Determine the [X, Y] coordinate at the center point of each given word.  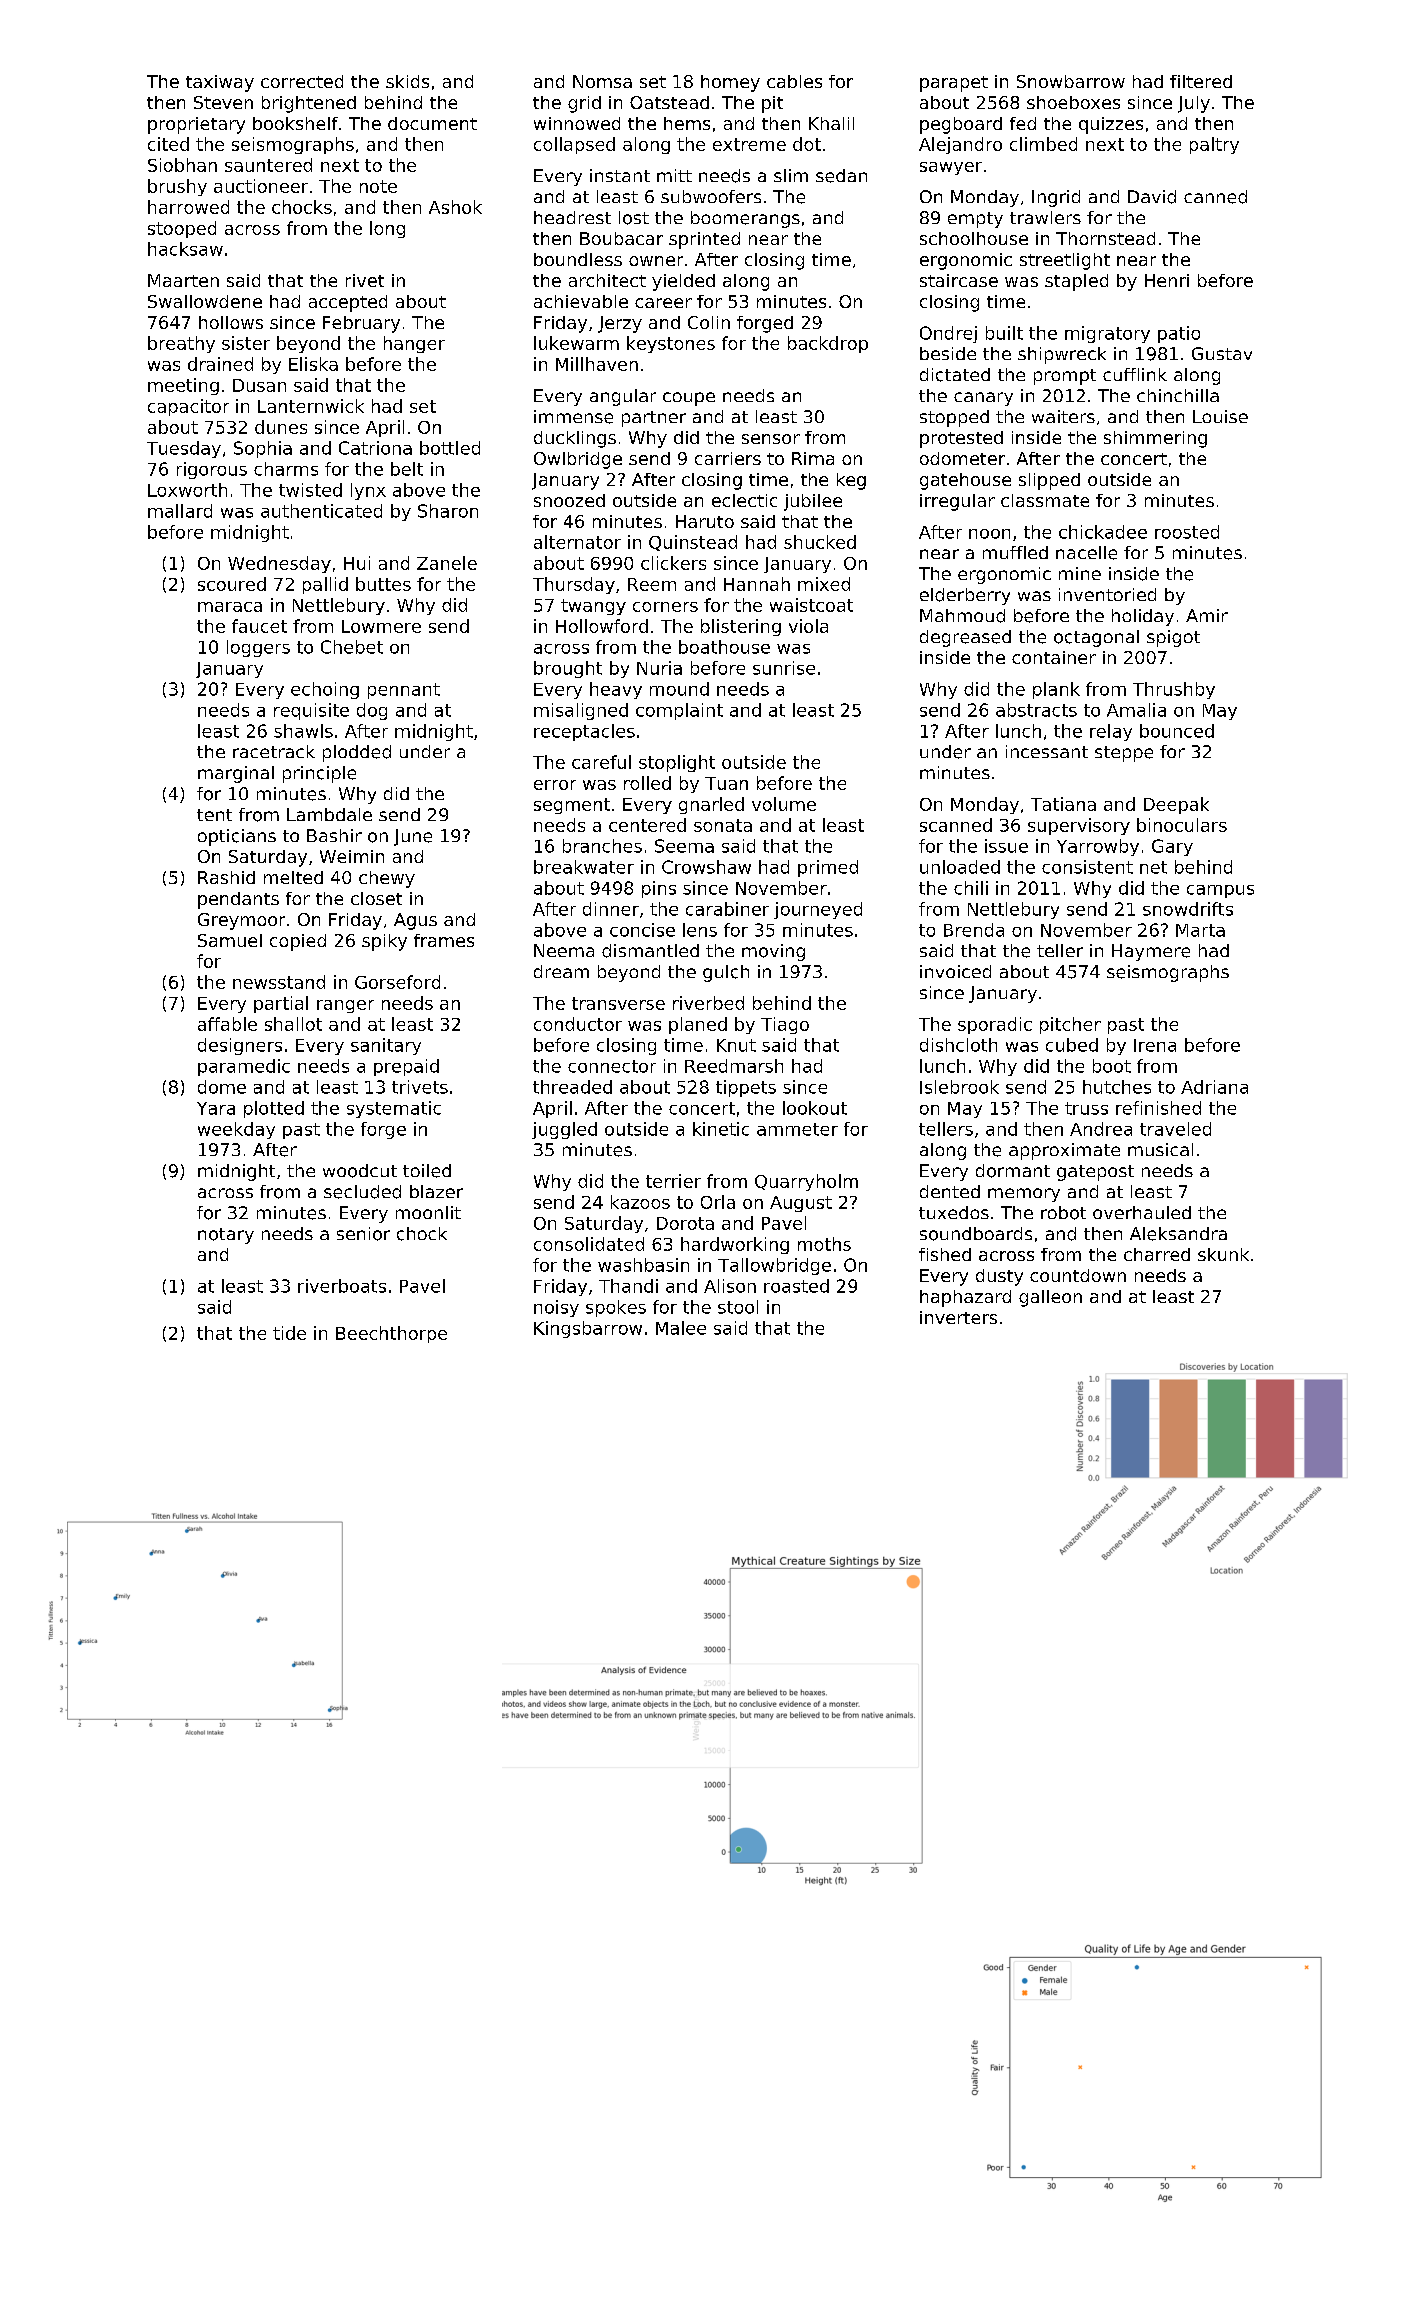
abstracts [1036, 710]
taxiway [220, 83]
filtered [1201, 81]
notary [226, 1236]
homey [730, 83]
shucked [820, 542]
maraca [230, 607]
